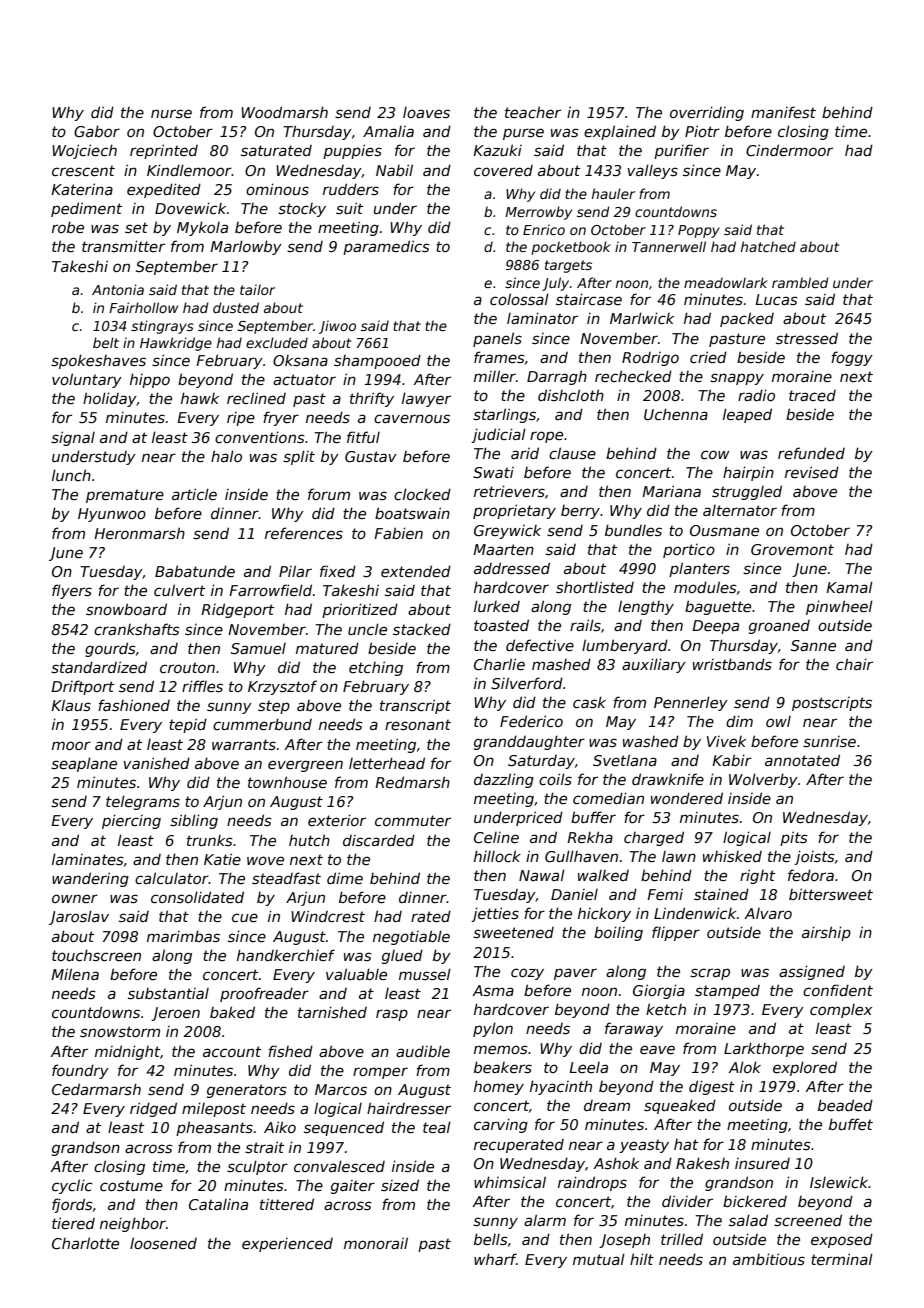 Image resolution: width=924 pixels, height=1308 pixels. Describe the element at coordinates (708, 357) in the screenshot. I see `cried` at that location.
